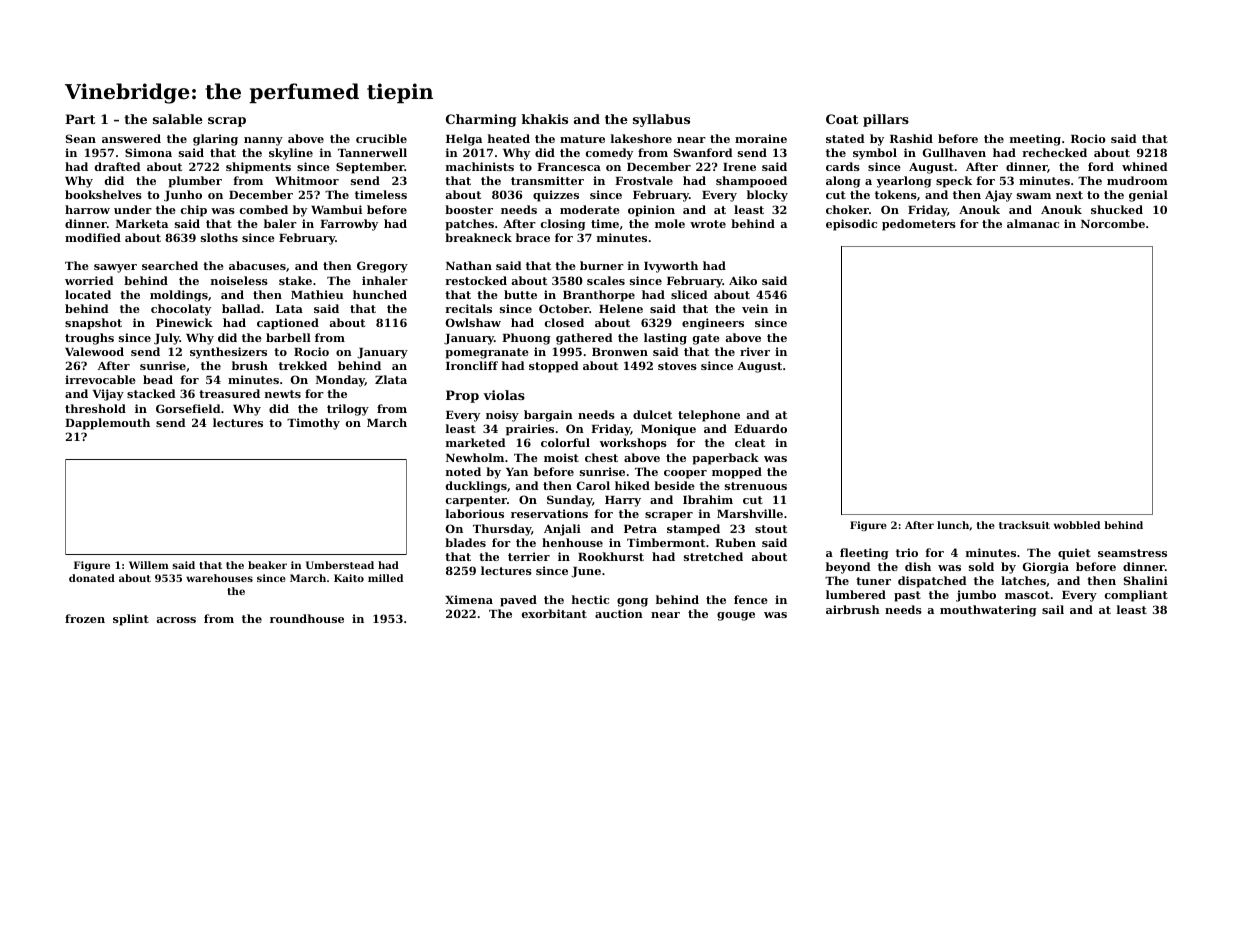 The image size is (1233, 952). What do you see at coordinates (85, 618) in the screenshot?
I see `frozen` at bounding box center [85, 618].
